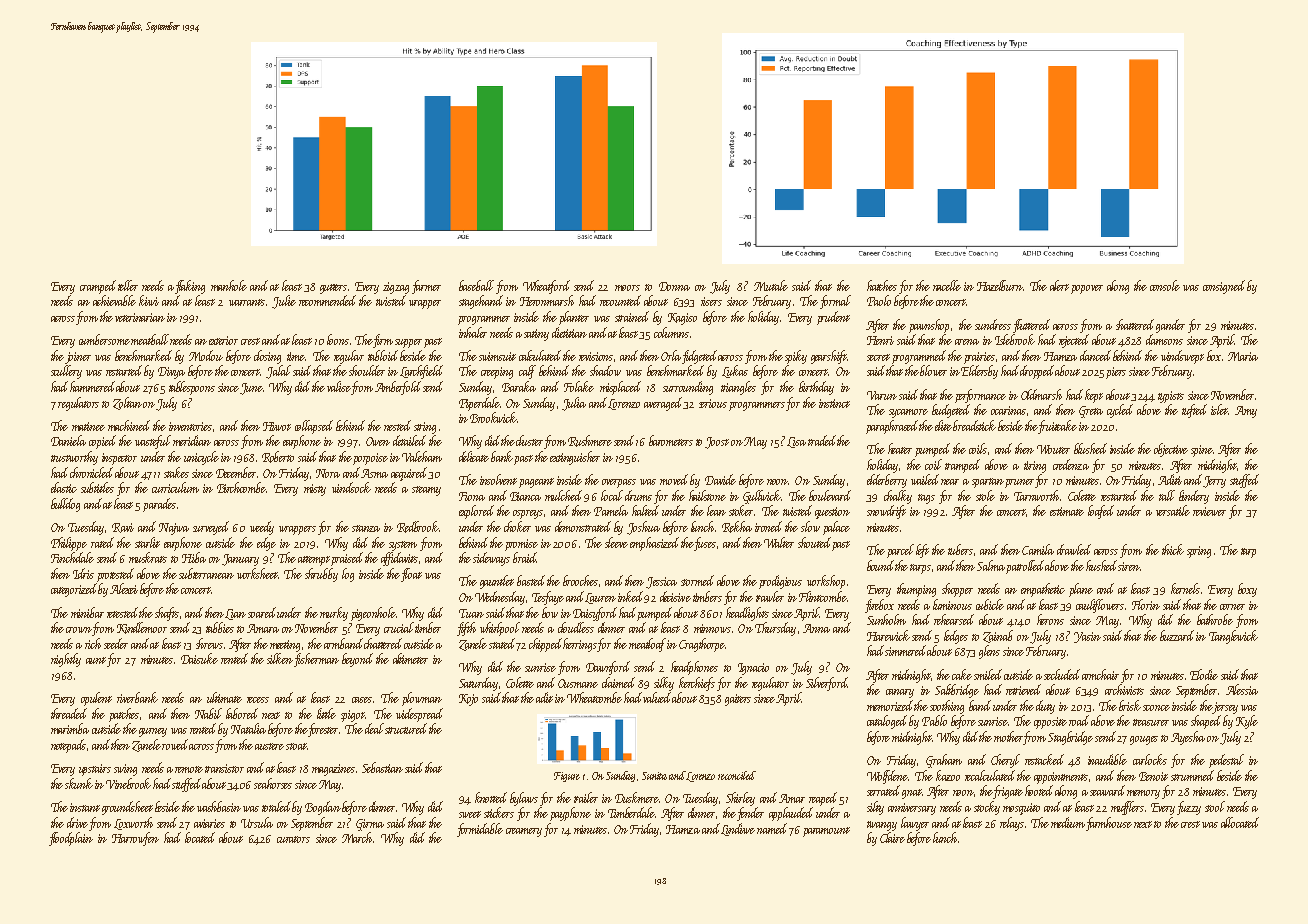  What do you see at coordinates (192, 388) in the screenshot?
I see `tablespoons` at bounding box center [192, 388].
